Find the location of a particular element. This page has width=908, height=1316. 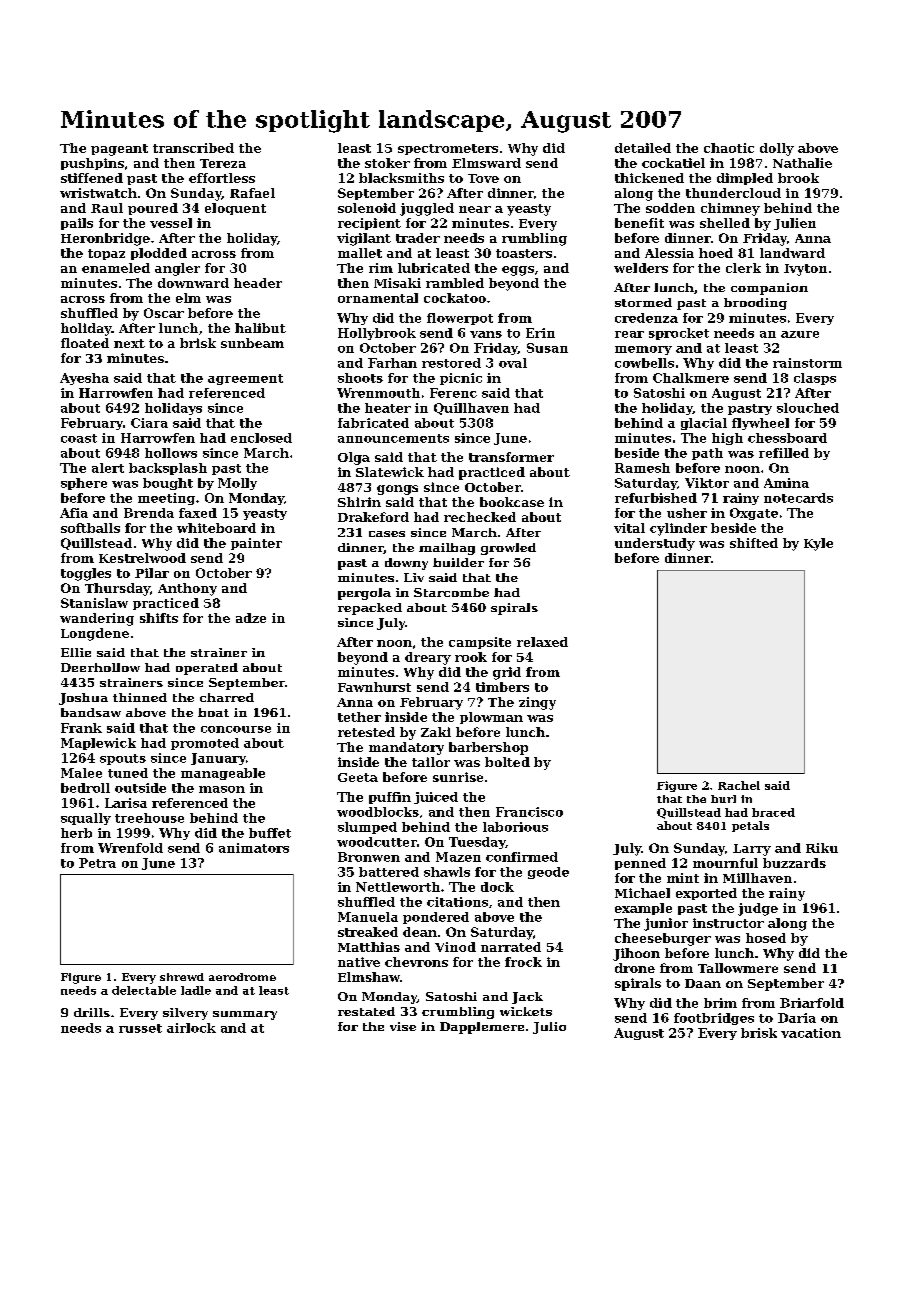

sprocket is located at coordinates (679, 334).
